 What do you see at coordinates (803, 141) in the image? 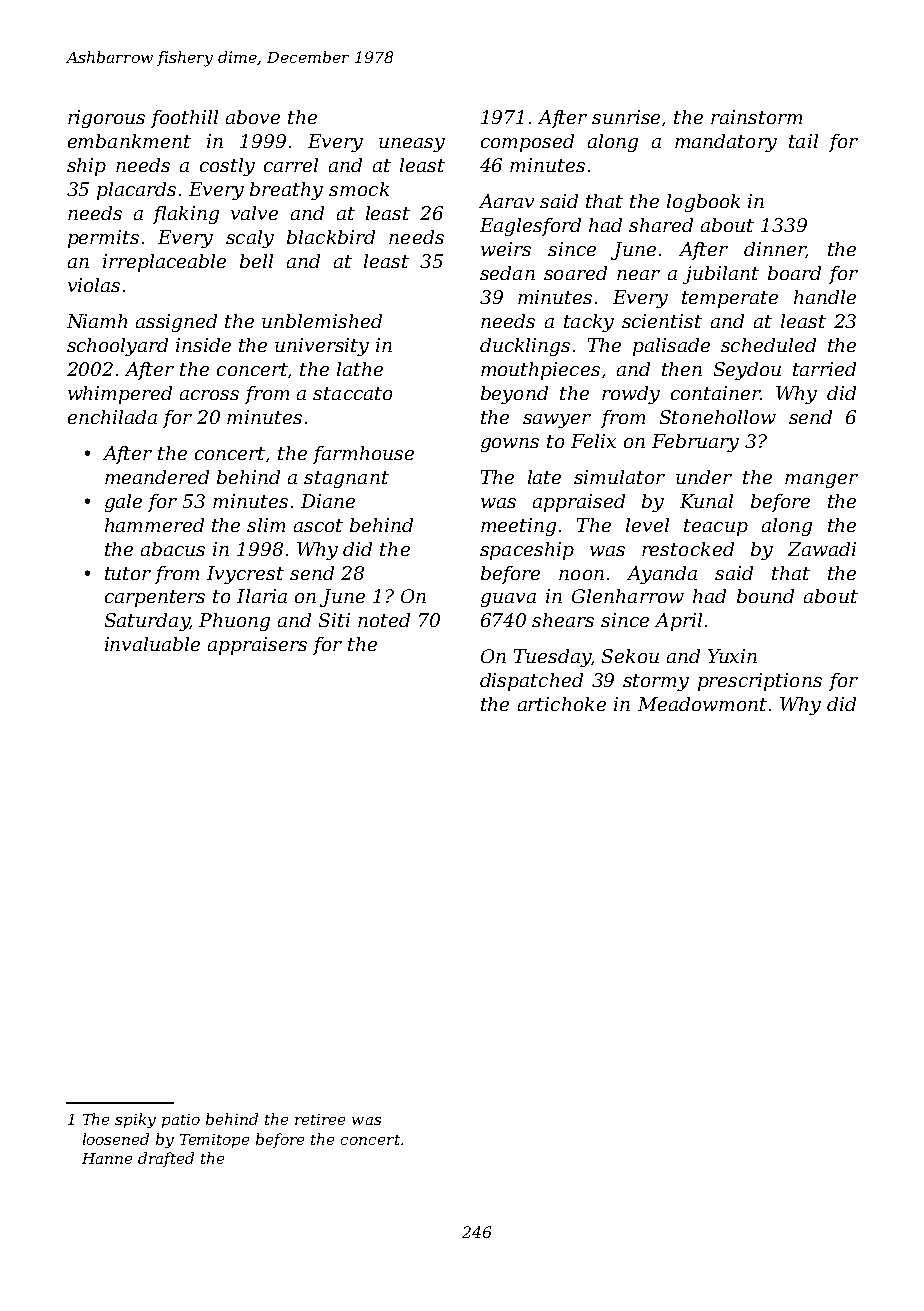
I see `tail` at bounding box center [803, 141].
